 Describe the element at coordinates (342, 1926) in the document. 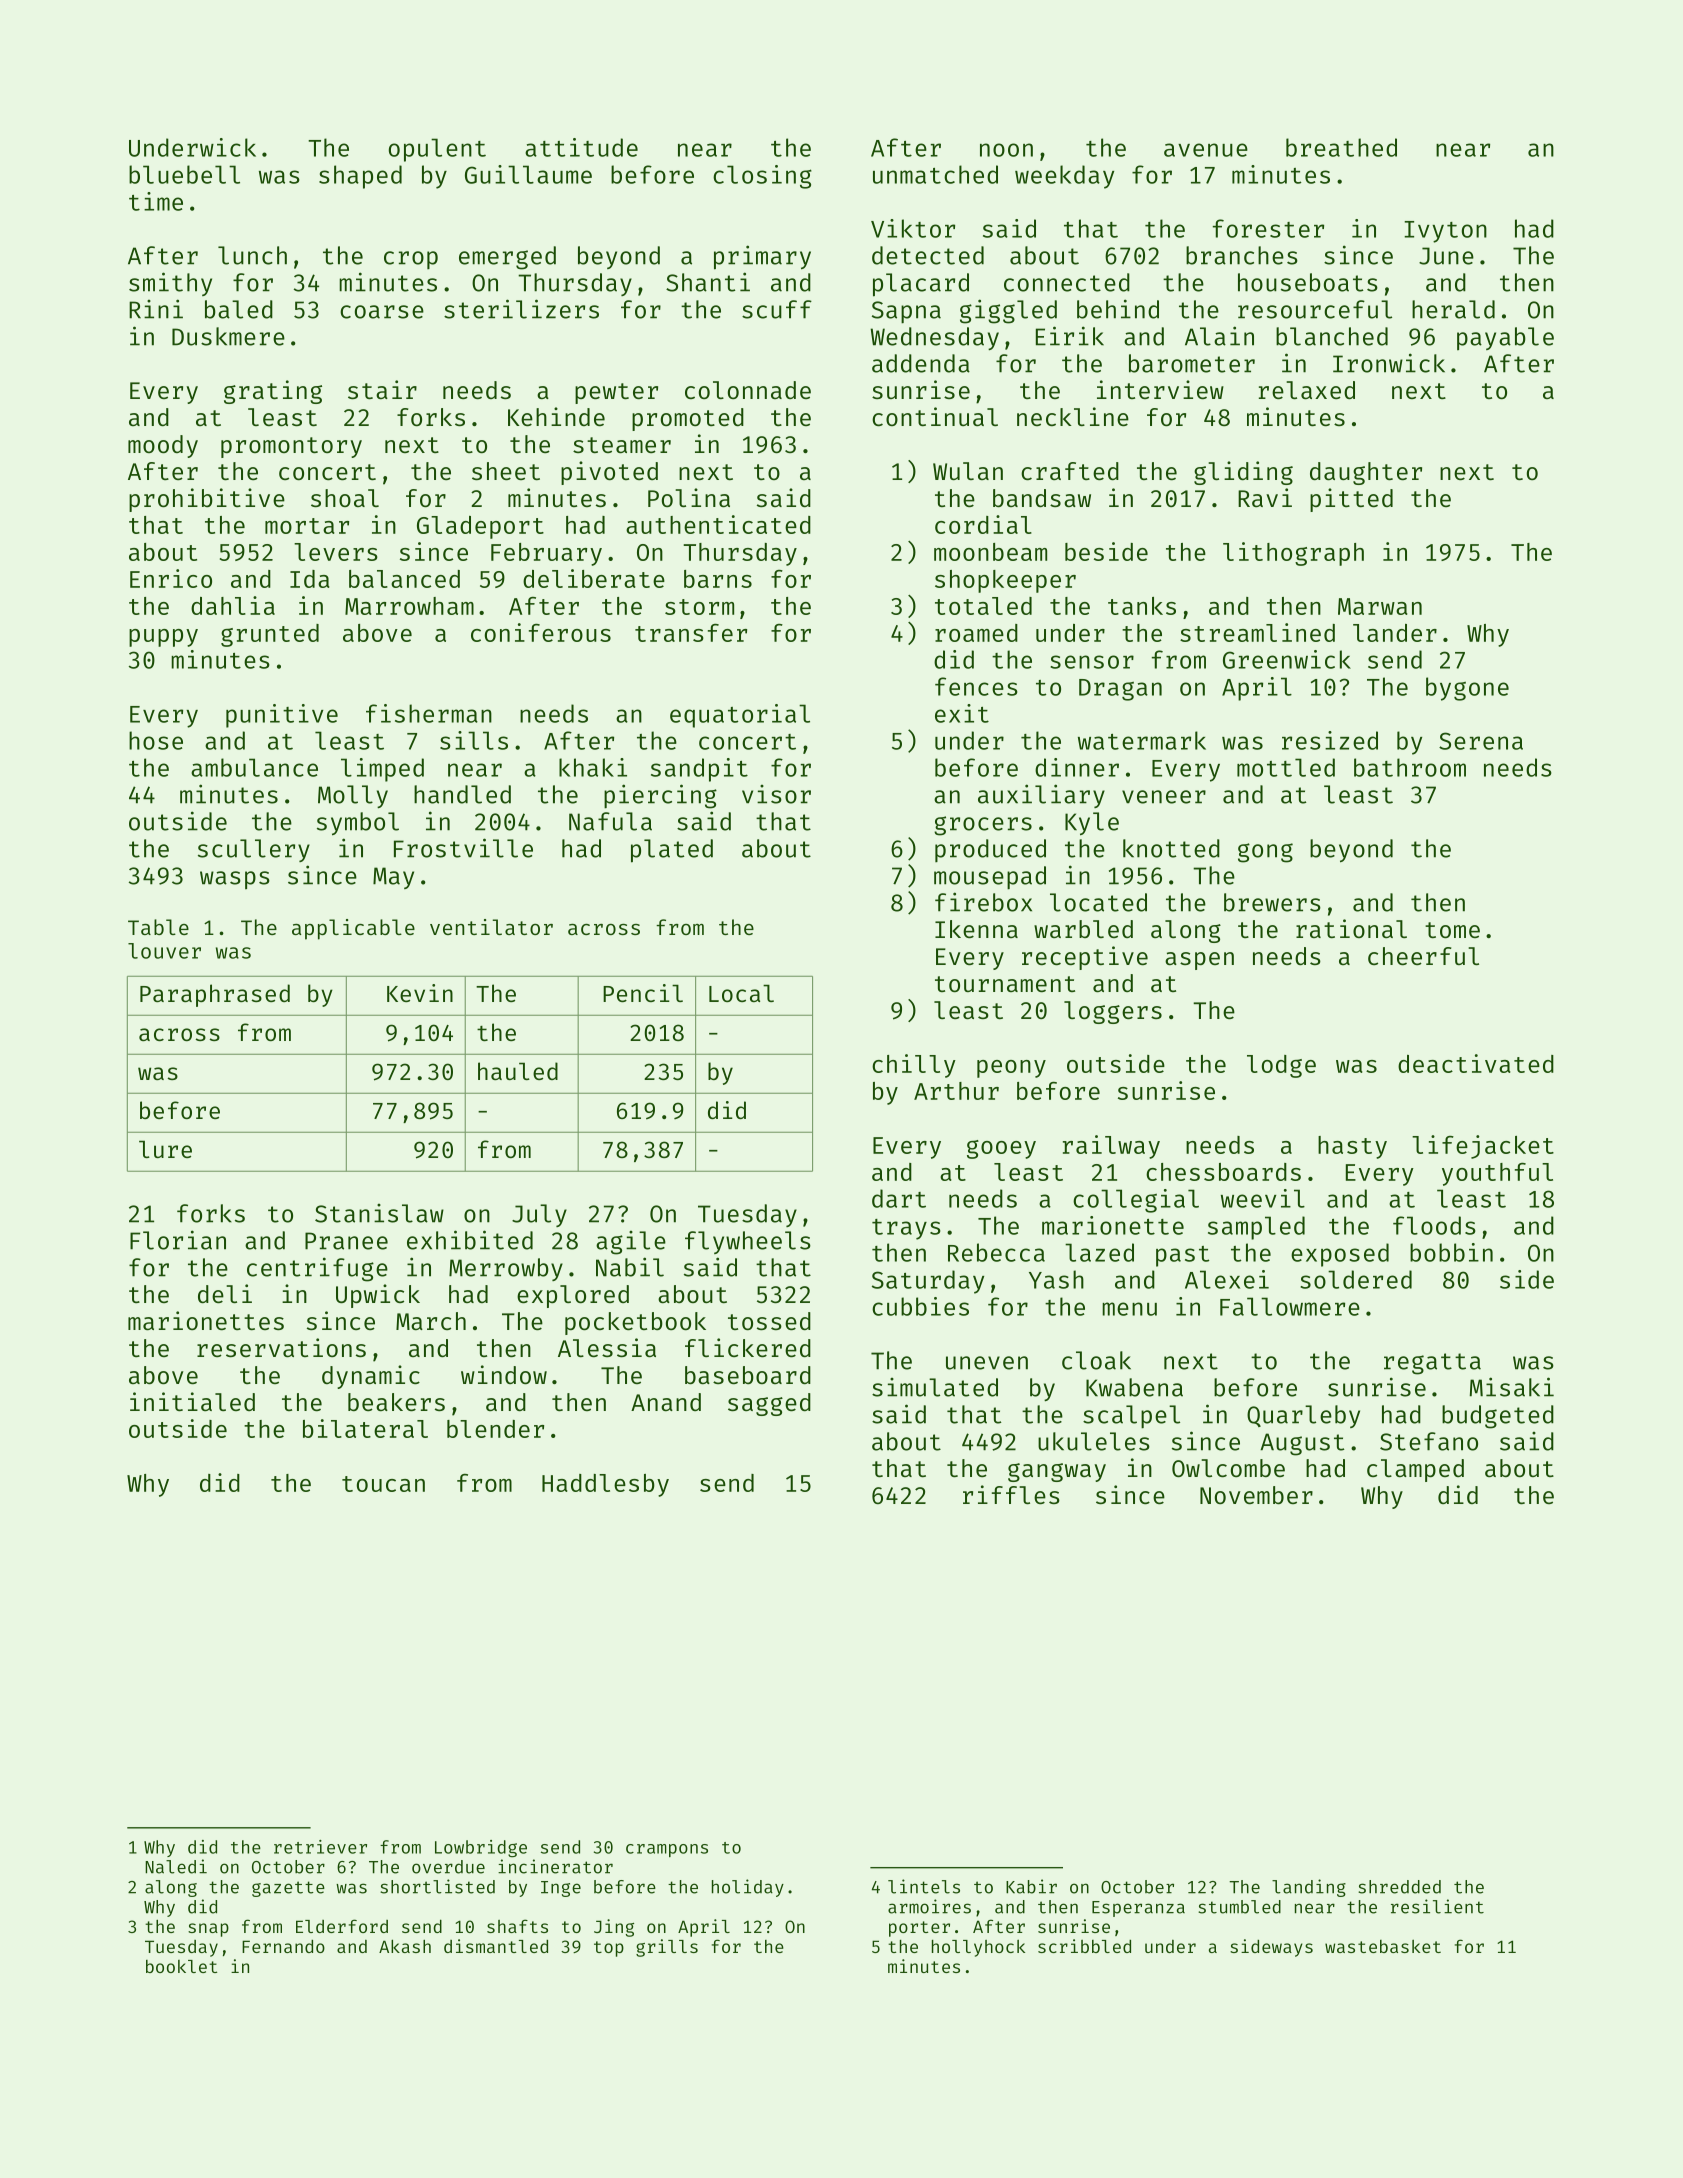

I see `Elderford` at that location.
